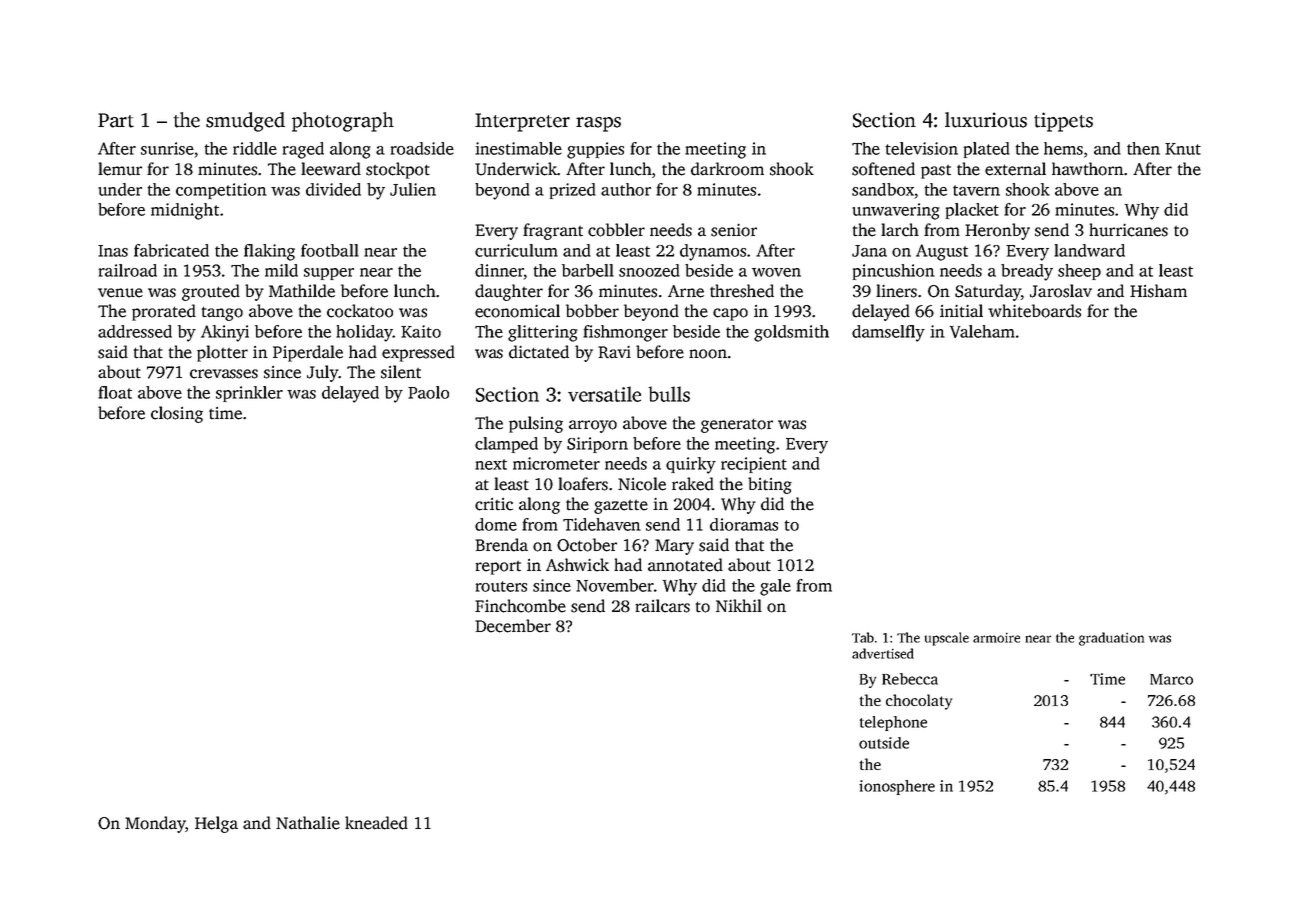 The width and height of the screenshot is (1308, 924). What do you see at coordinates (116, 120) in the screenshot?
I see `Part` at bounding box center [116, 120].
